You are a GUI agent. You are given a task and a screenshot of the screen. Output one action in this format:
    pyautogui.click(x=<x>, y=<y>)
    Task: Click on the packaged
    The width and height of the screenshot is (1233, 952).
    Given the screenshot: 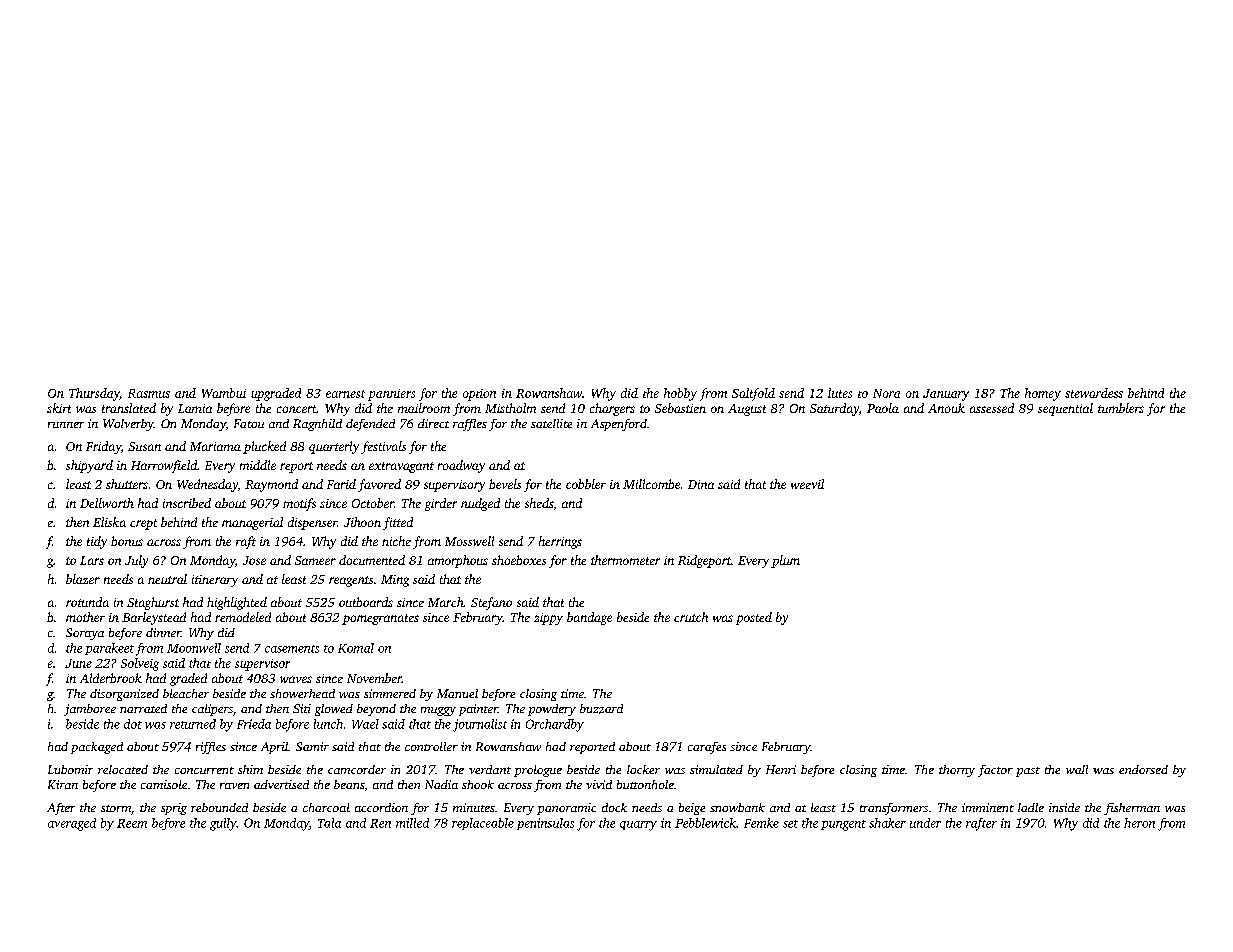 What is the action you would take?
    pyautogui.click(x=97, y=748)
